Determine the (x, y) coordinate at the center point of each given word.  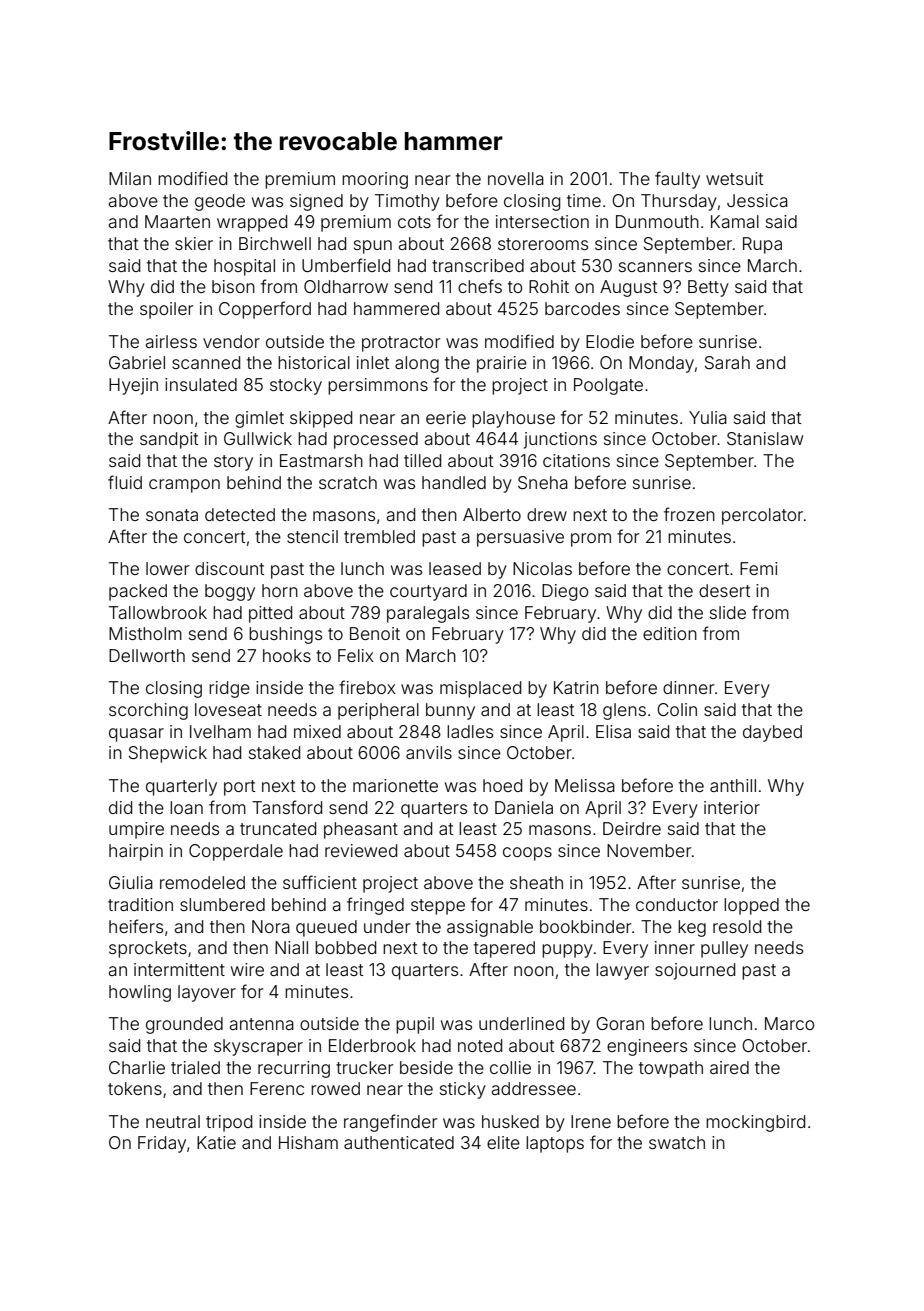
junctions (560, 440)
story (233, 463)
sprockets (148, 949)
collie (510, 1067)
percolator (762, 516)
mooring (375, 180)
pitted (270, 614)
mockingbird (755, 1123)
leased (455, 568)
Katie (216, 1142)
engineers (647, 1047)
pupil (415, 1025)
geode (220, 202)
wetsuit (734, 178)
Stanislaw (765, 438)
